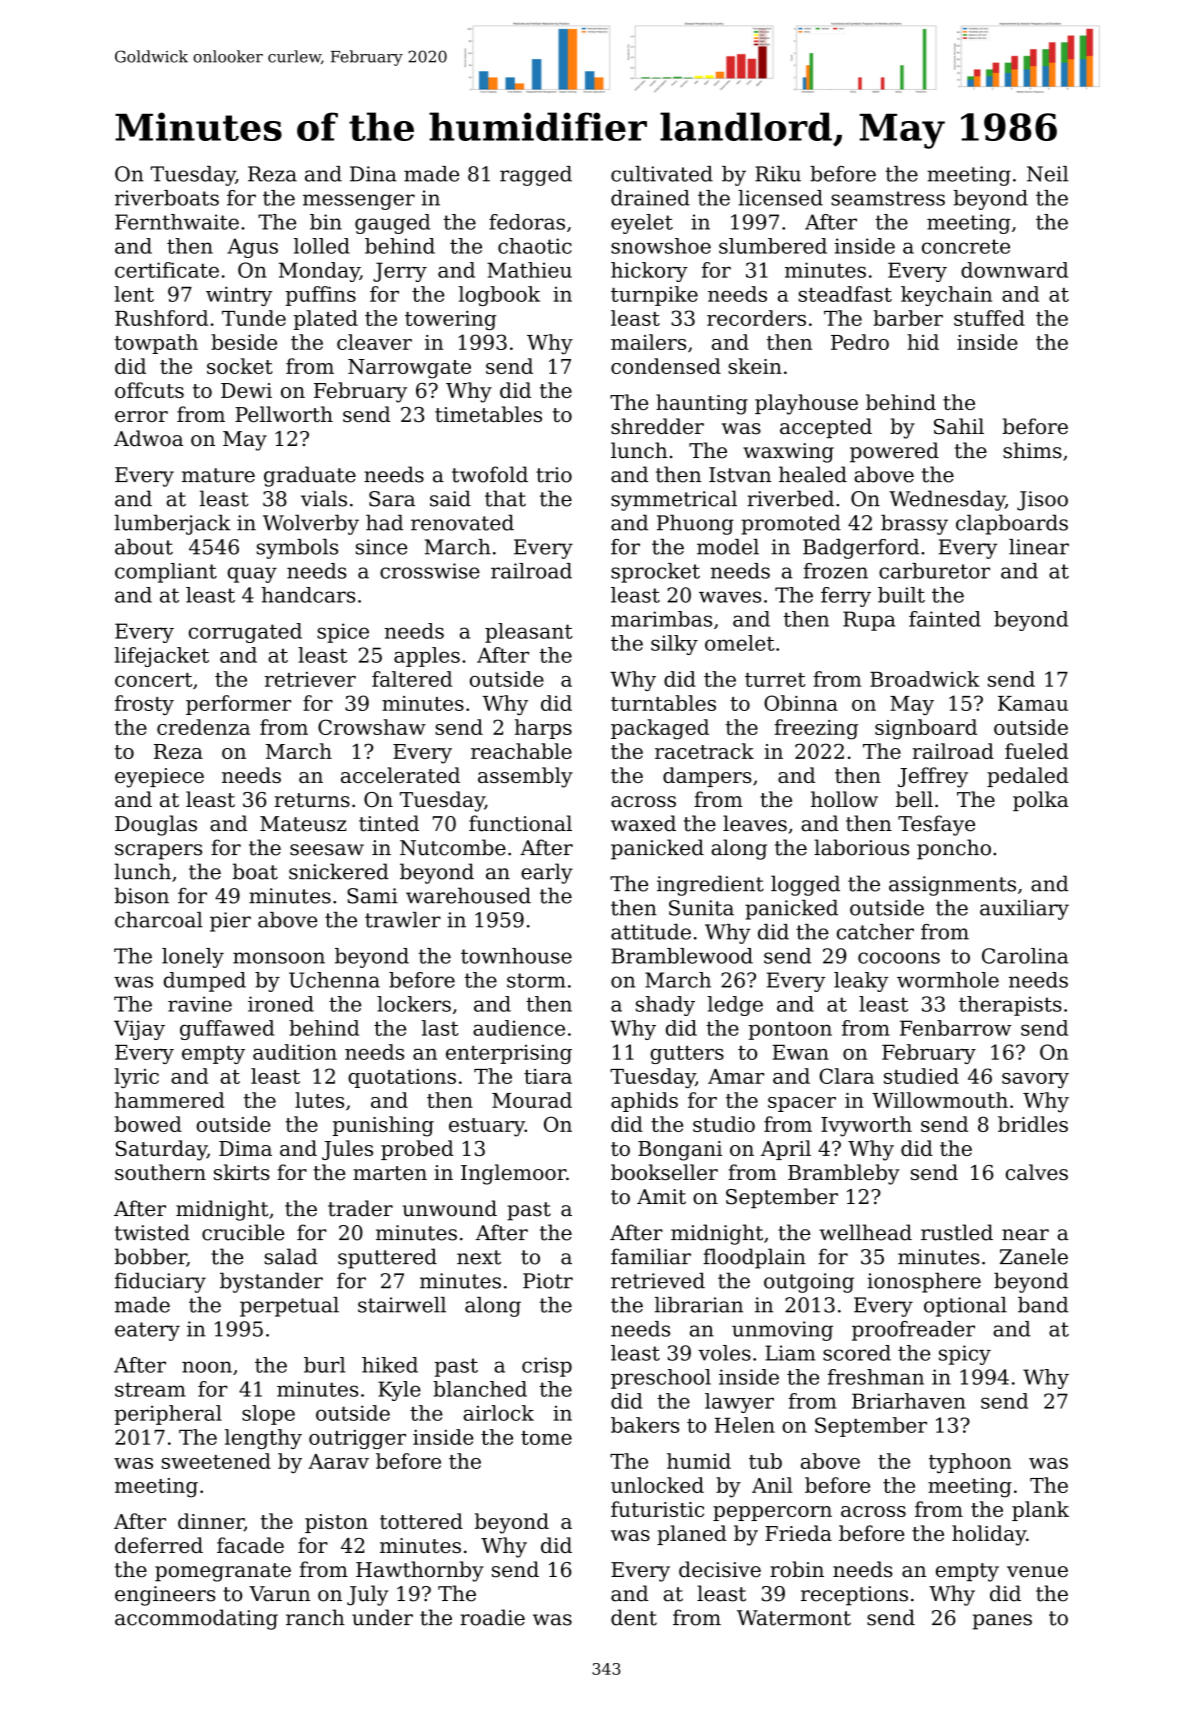 The width and height of the screenshot is (1183, 1713). What do you see at coordinates (926, 729) in the screenshot?
I see `signboard` at bounding box center [926, 729].
